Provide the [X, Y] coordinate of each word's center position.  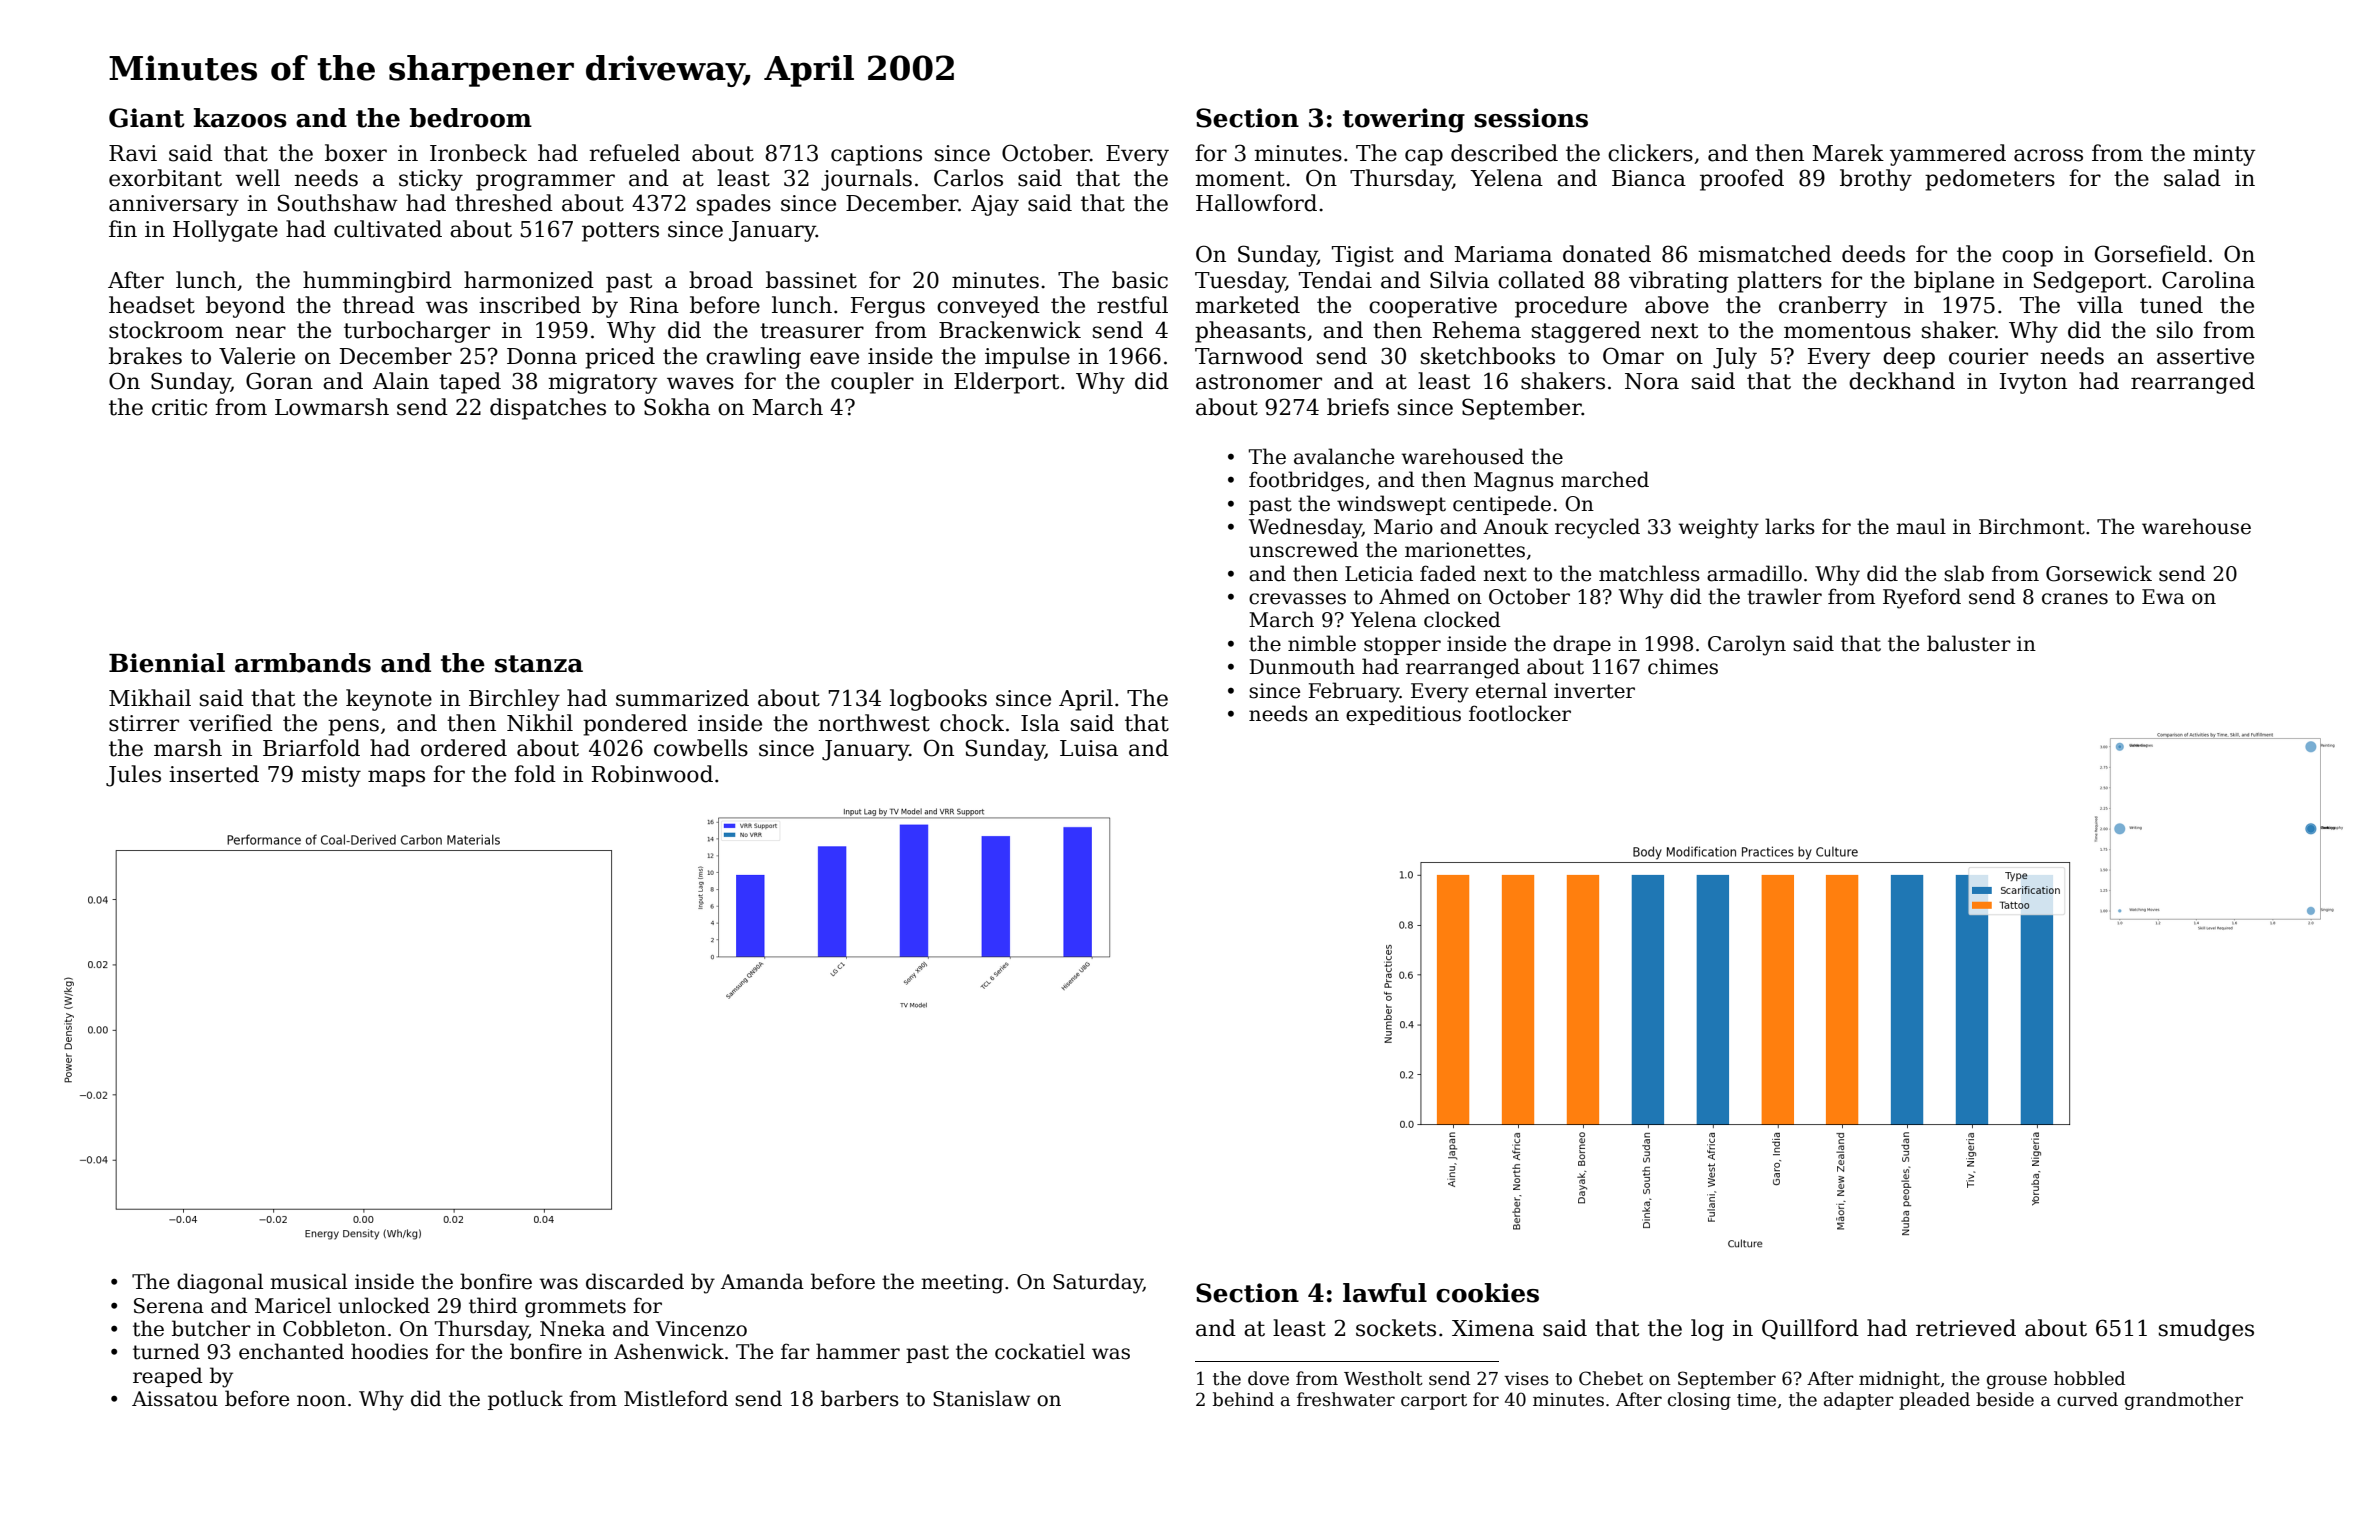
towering [1404, 120]
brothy [1876, 180]
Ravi [133, 153]
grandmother [2184, 1401]
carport [1434, 1402]
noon [321, 1401]
